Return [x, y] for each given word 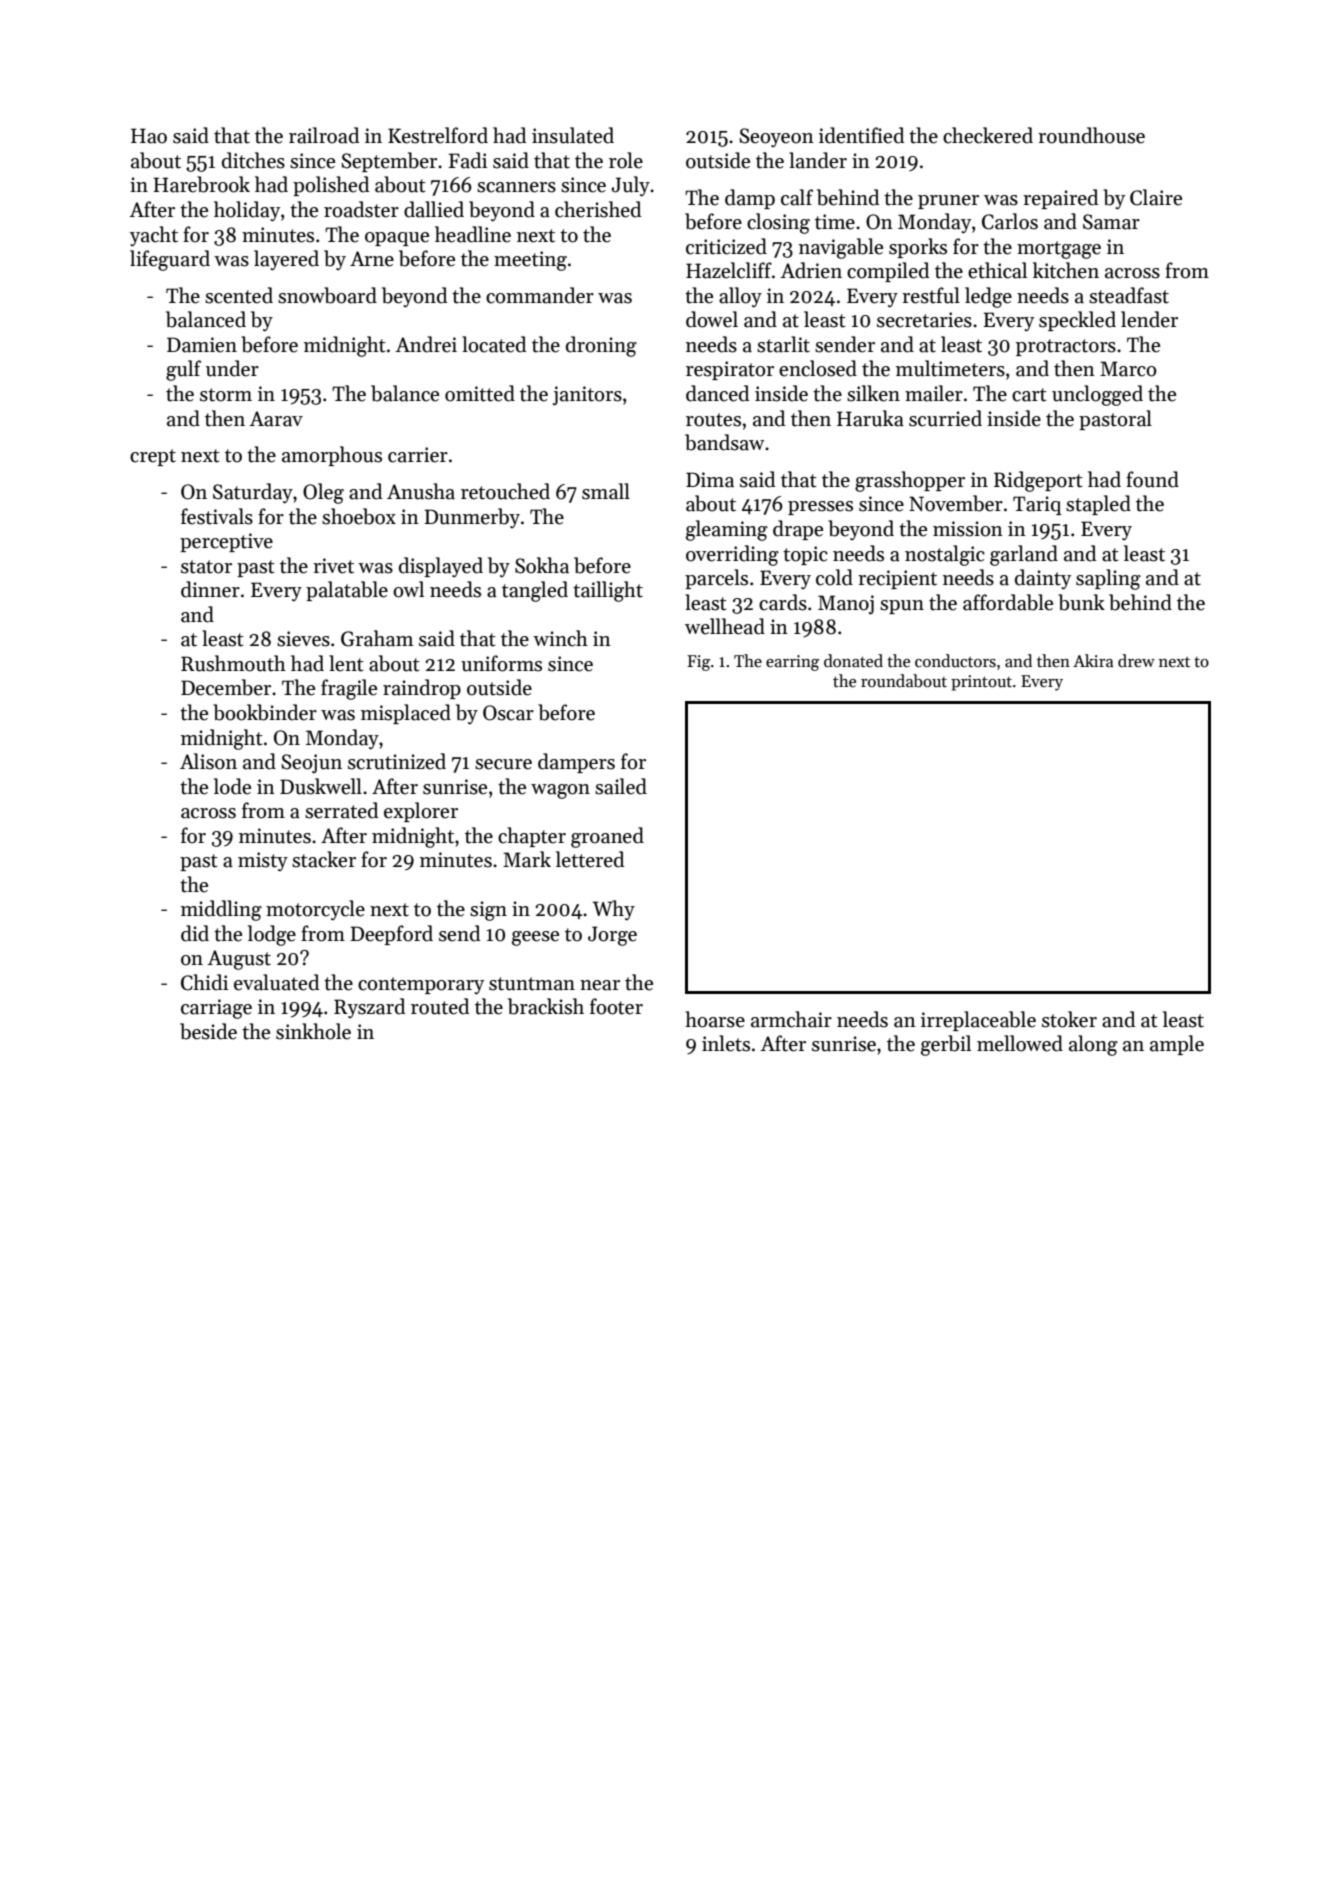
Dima [710, 480]
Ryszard [369, 1008]
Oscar [508, 713]
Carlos [1010, 221]
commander [540, 295]
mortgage [1059, 250]
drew [1136, 661]
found [1152, 479]
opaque [397, 239]
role [626, 160]
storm [226, 395]
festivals [217, 516]
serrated [341, 810]
